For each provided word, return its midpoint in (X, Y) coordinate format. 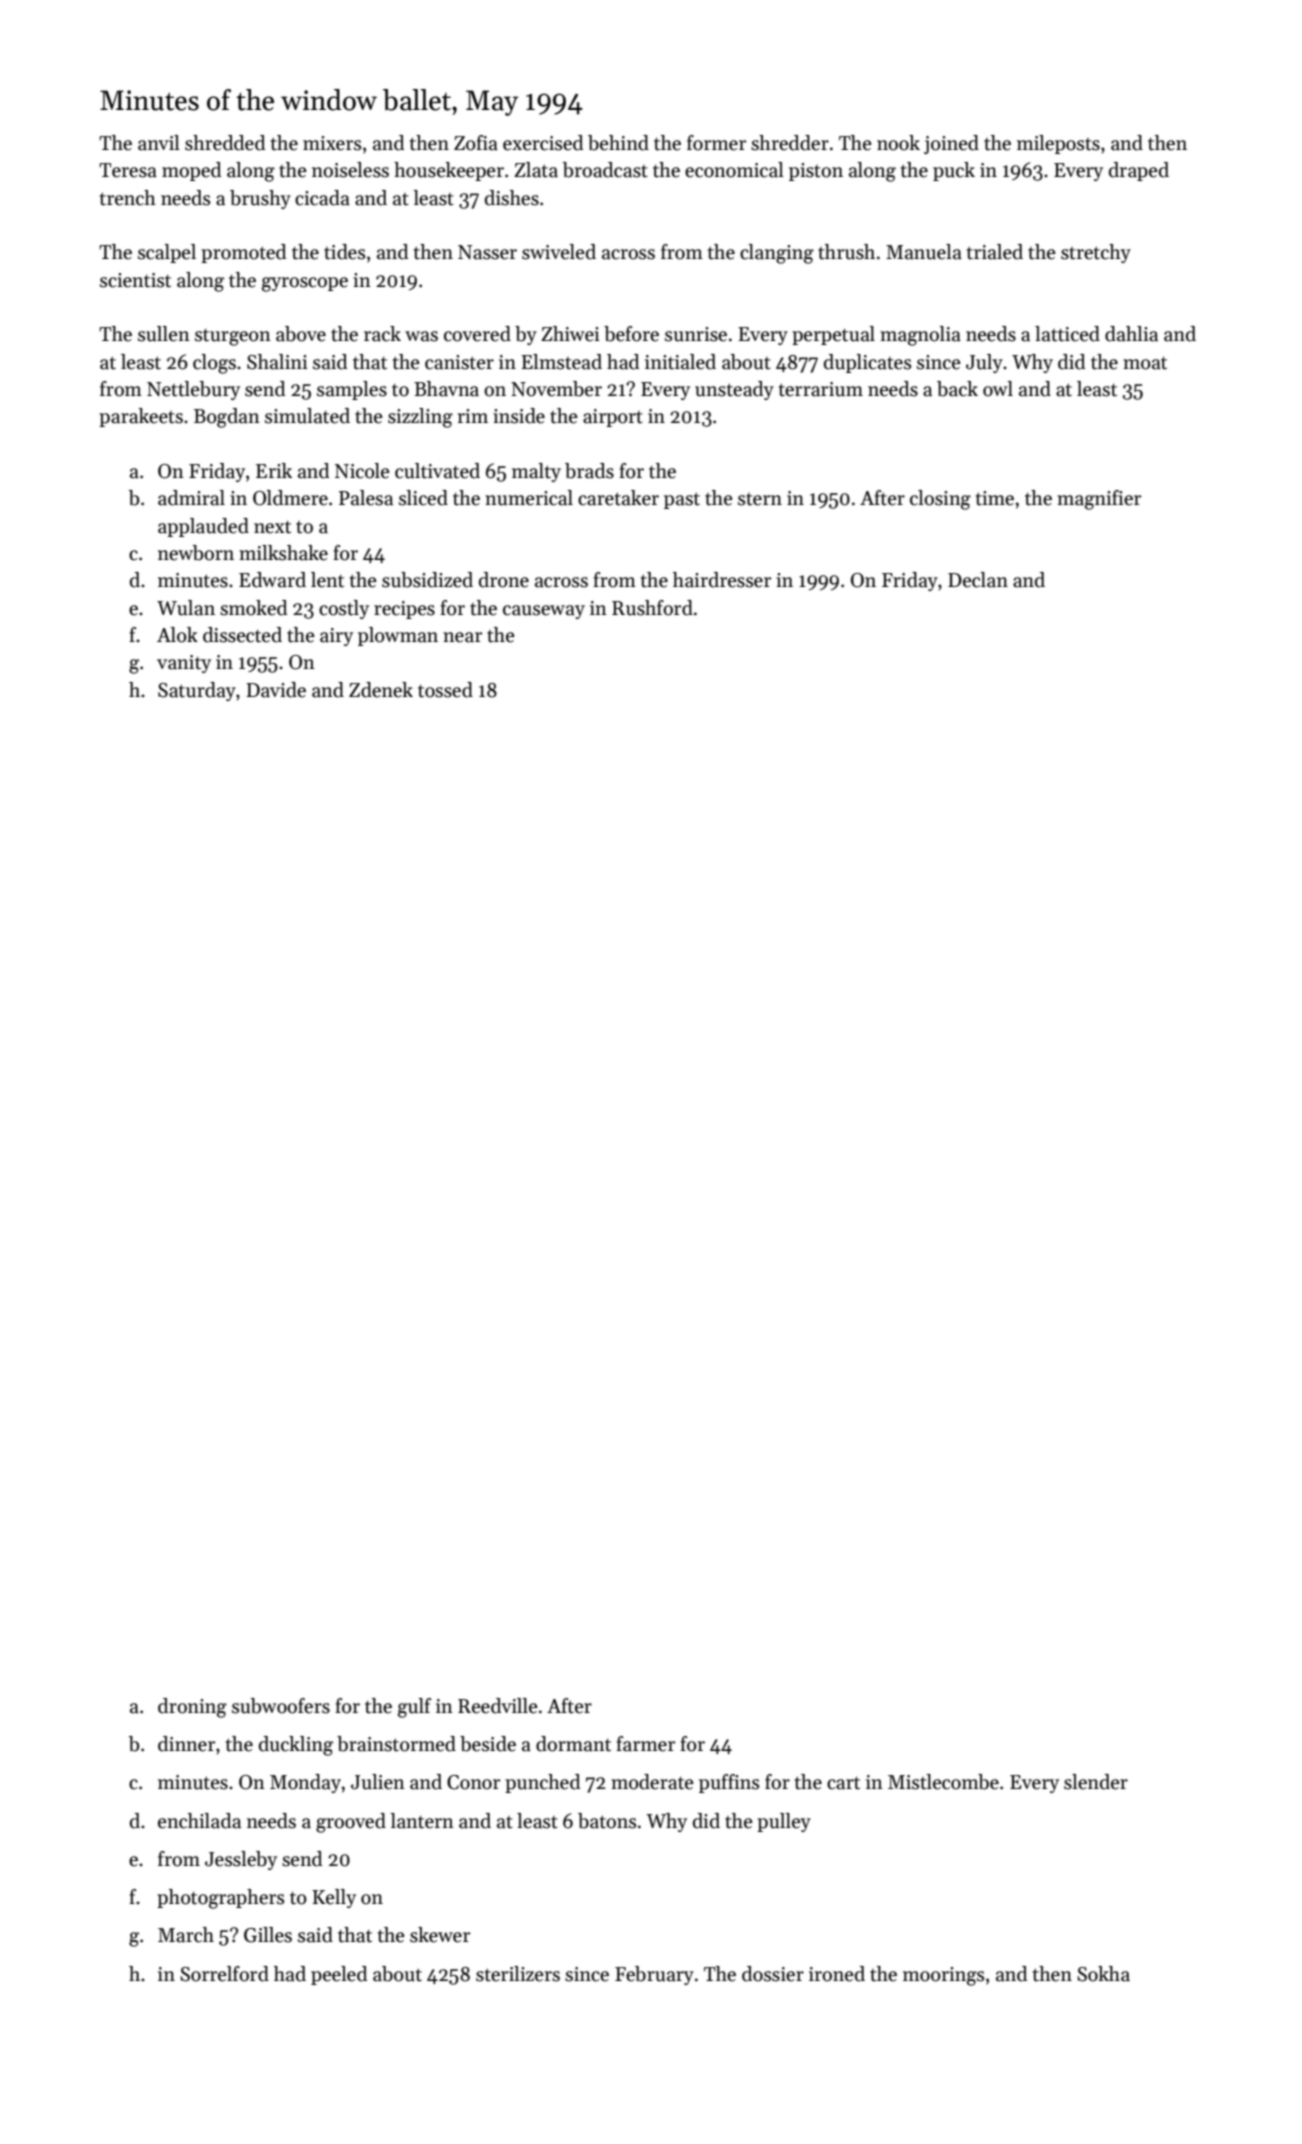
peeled (339, 1975)
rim (473, 416)
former (716, 143)
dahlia (1131, 334)
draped (1139, 171)
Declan (978, 580)
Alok (177, 635)
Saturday (197, 691)
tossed (445, 690)
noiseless (350, 170)
